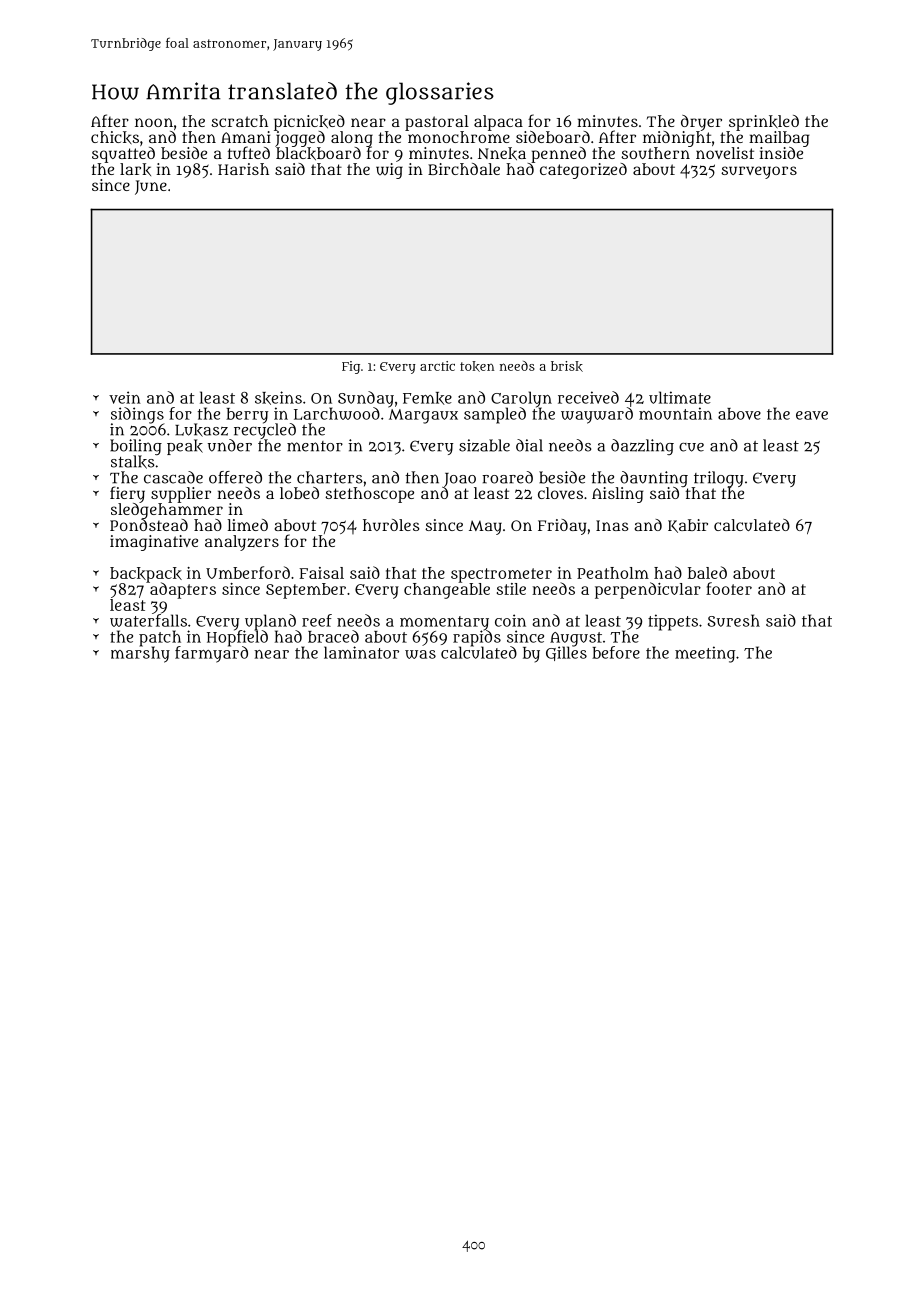 This page has height=1308, width=924. I want to click on alpaca, so click(498, 123).
